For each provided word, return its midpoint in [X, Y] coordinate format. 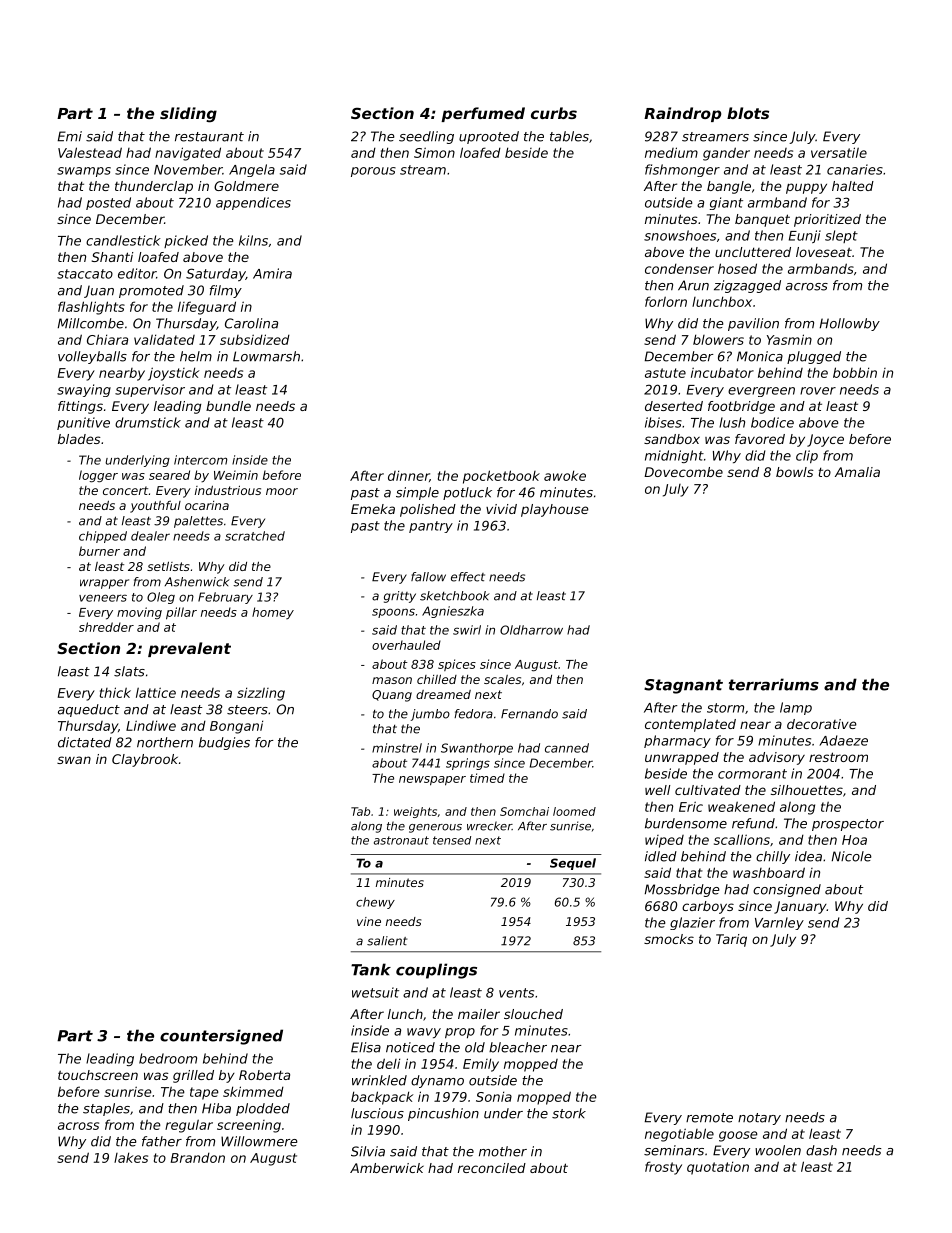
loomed [574, 811]
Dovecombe [683, 472]
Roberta [264, 1075]
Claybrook [145, 760]
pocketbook [501, 477]
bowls [795, 472]
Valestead [90, 152]
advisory [777, 758]
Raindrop [682, 114]
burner [99, 551]
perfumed [483, 114]
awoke [565, 475]
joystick [174, 374]
